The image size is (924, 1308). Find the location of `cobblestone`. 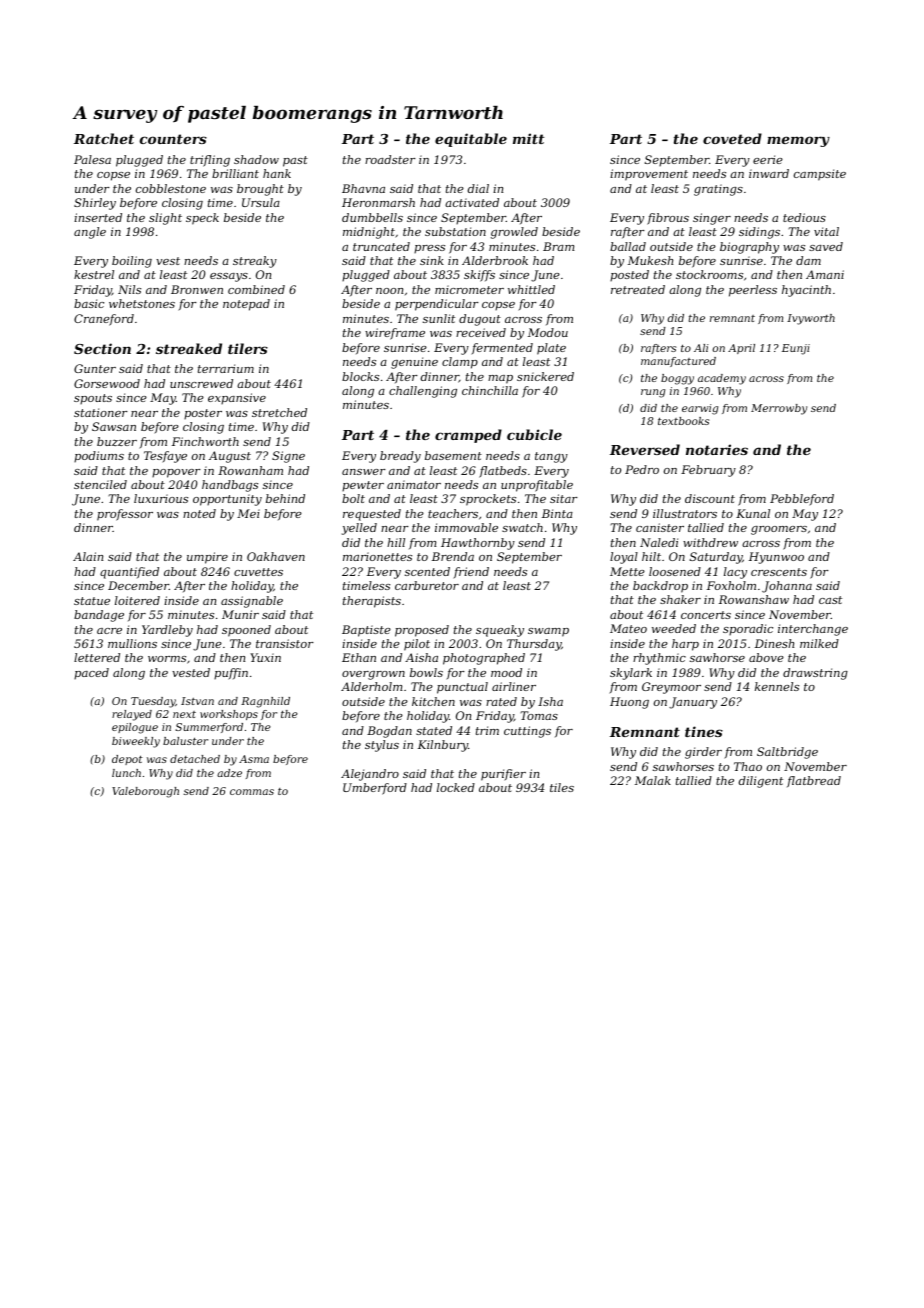

cobblestone is located at coordinates (171, 188).
